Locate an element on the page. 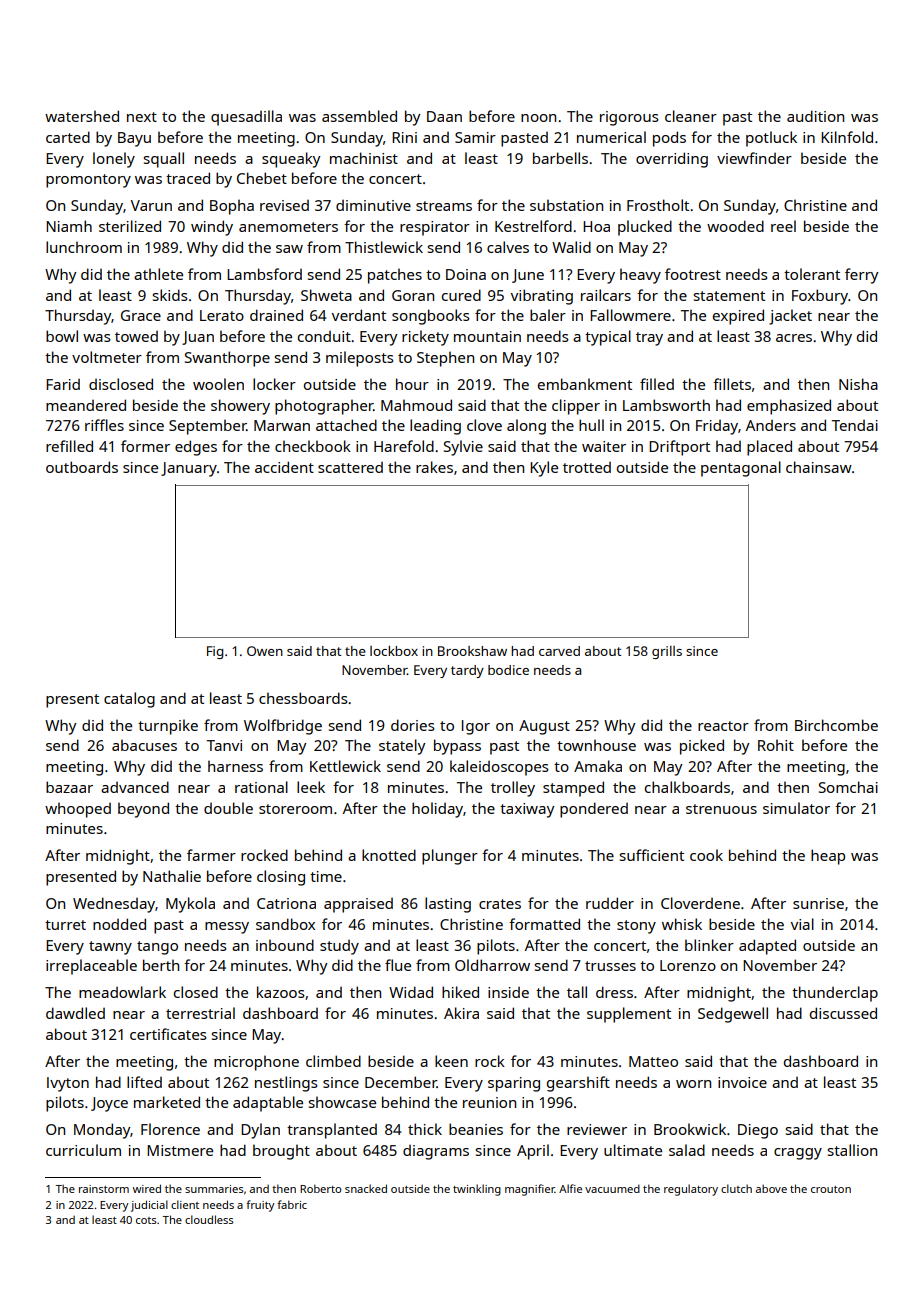  Farid is located at coordinates (63, 384).
